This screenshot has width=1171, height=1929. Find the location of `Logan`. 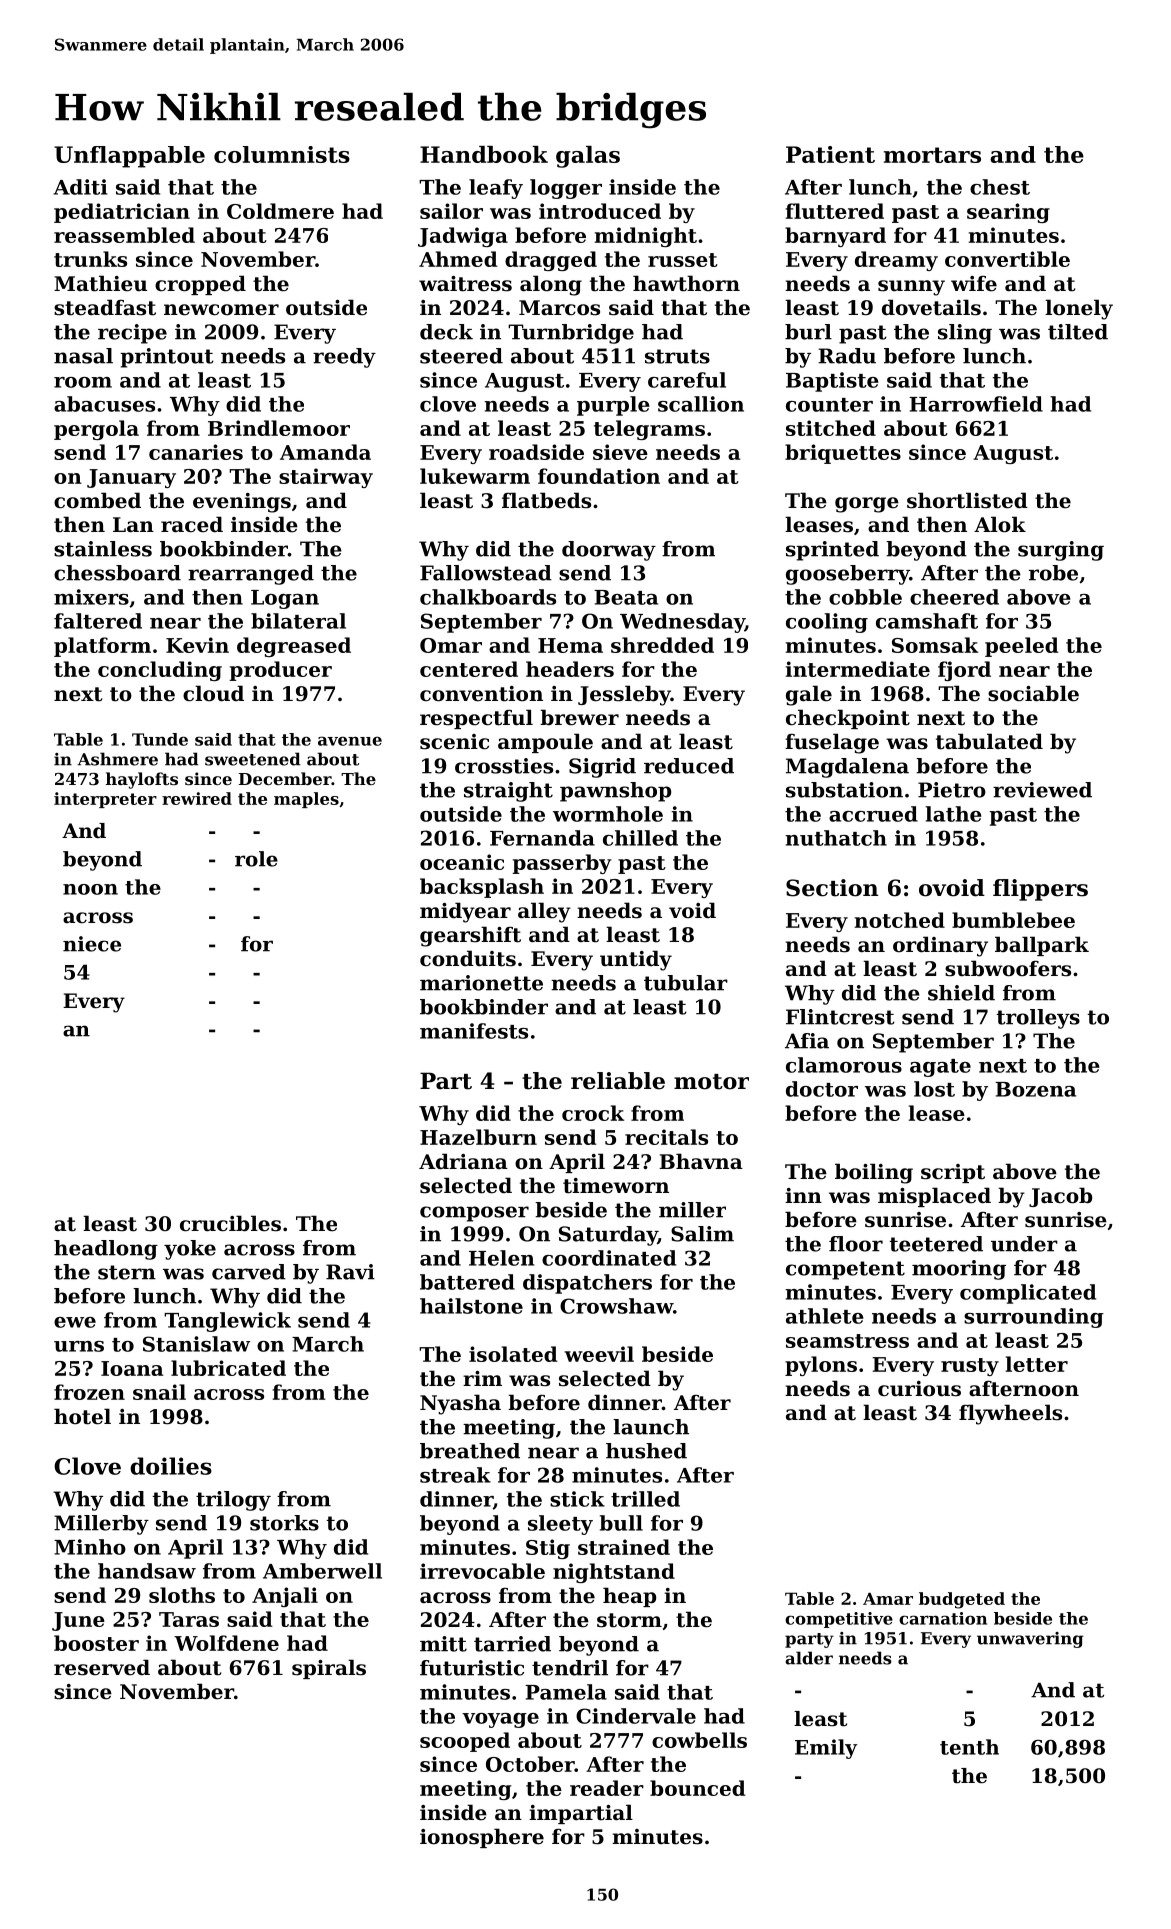

Logan is located at coordinates (285, 599).
